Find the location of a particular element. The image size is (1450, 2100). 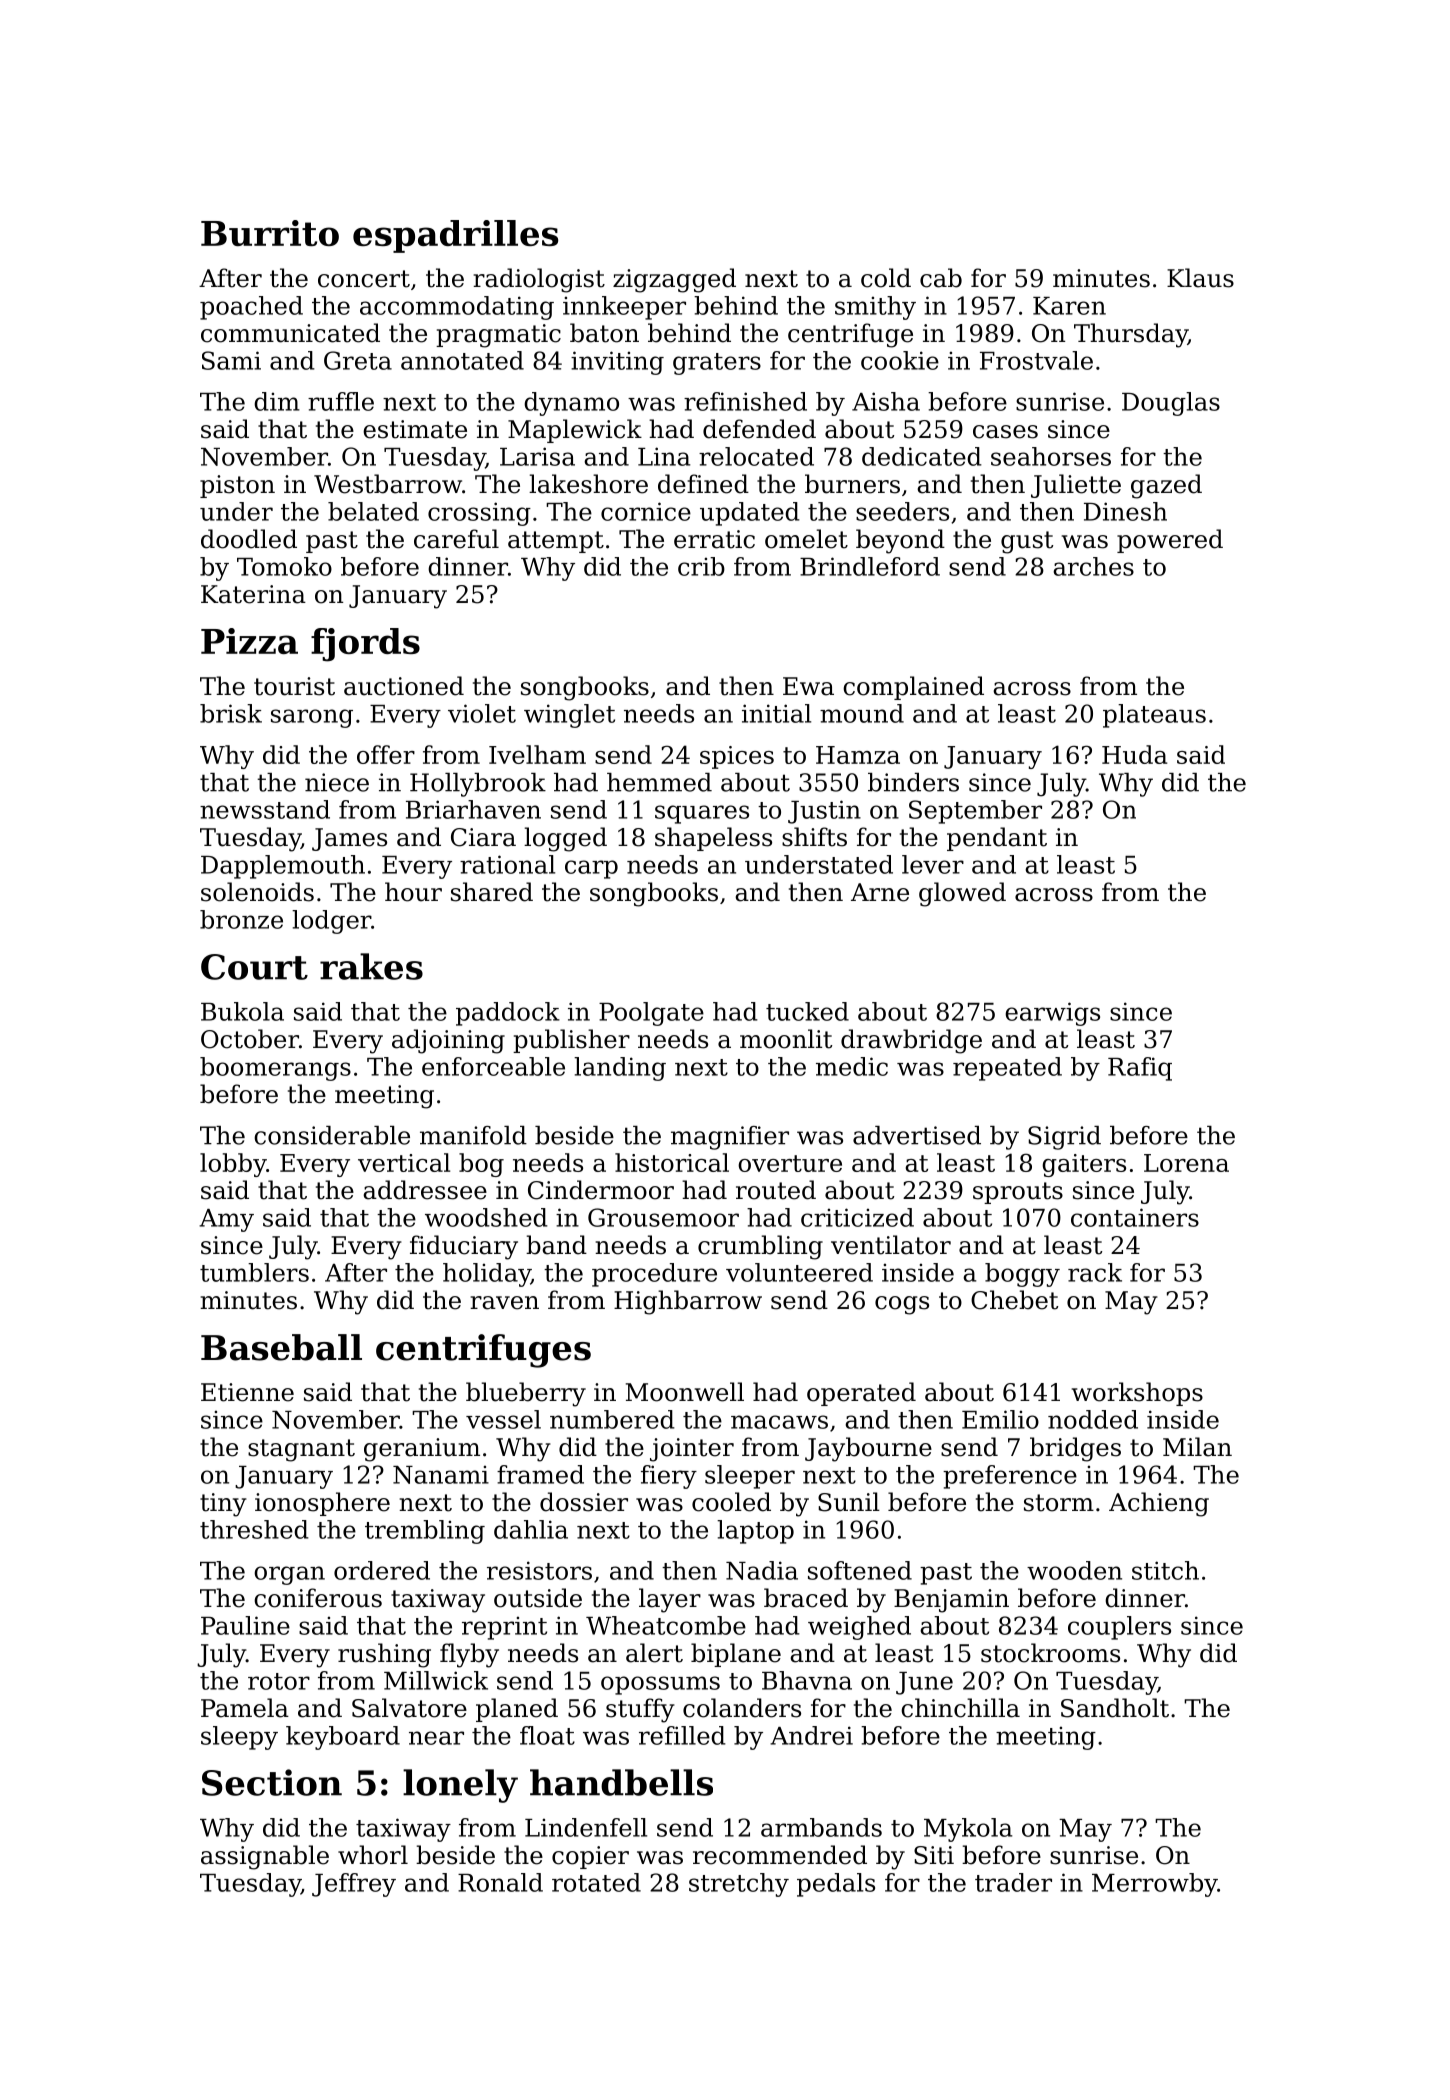

Sami is located at coordinates (231, 360).
